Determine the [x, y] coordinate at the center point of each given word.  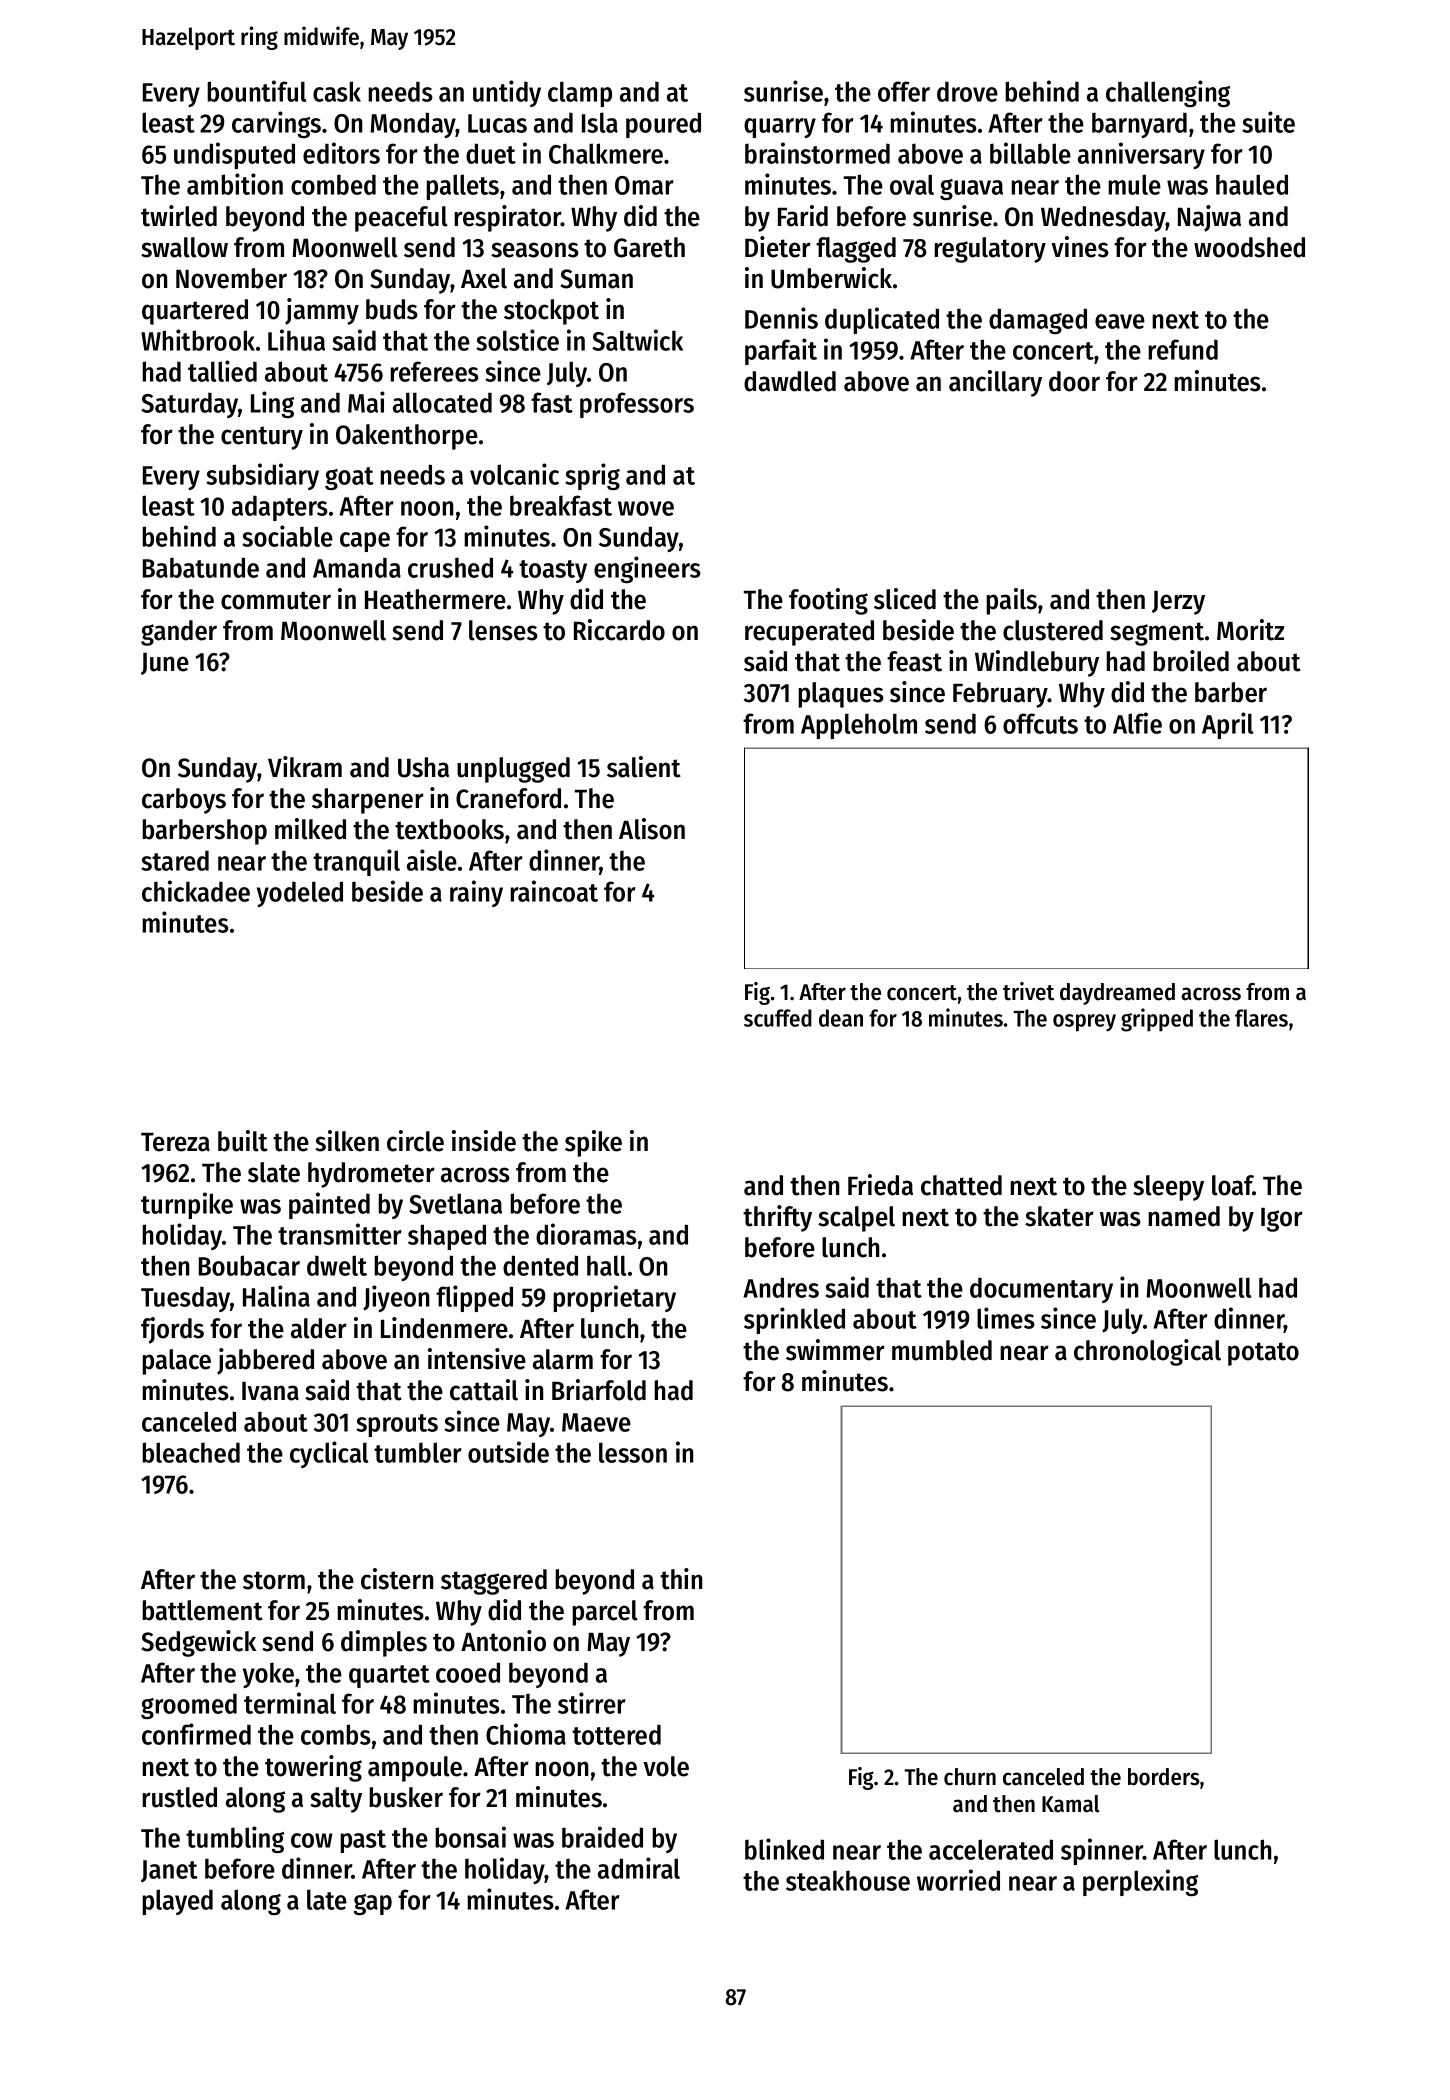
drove [967, 91]
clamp [580, 94]
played [177, 1902]
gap [373, 1904]
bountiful [256, 91]
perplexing [1140, 1882]
